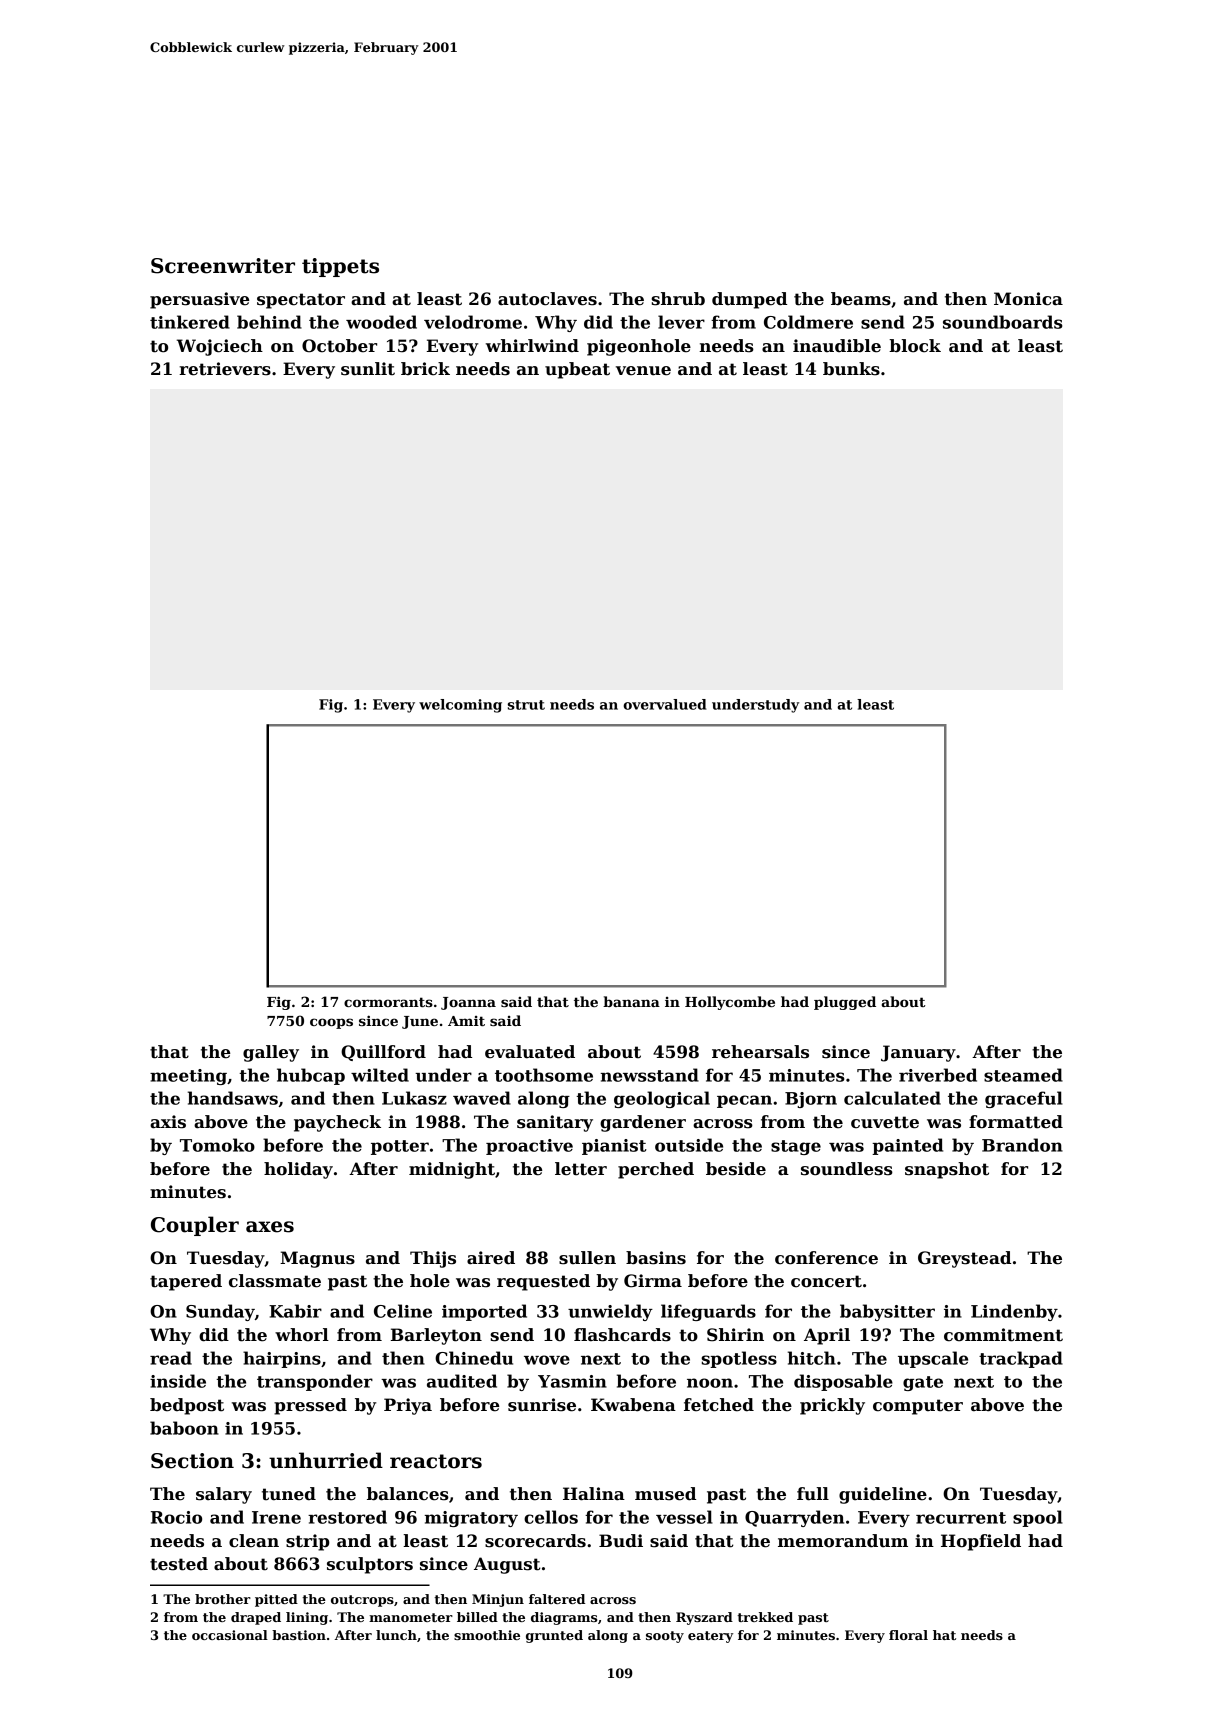 This document has height=1716, width=1213. Describe the element at coordinates (1028, 299) in the document. I see `Monica` at that location.
